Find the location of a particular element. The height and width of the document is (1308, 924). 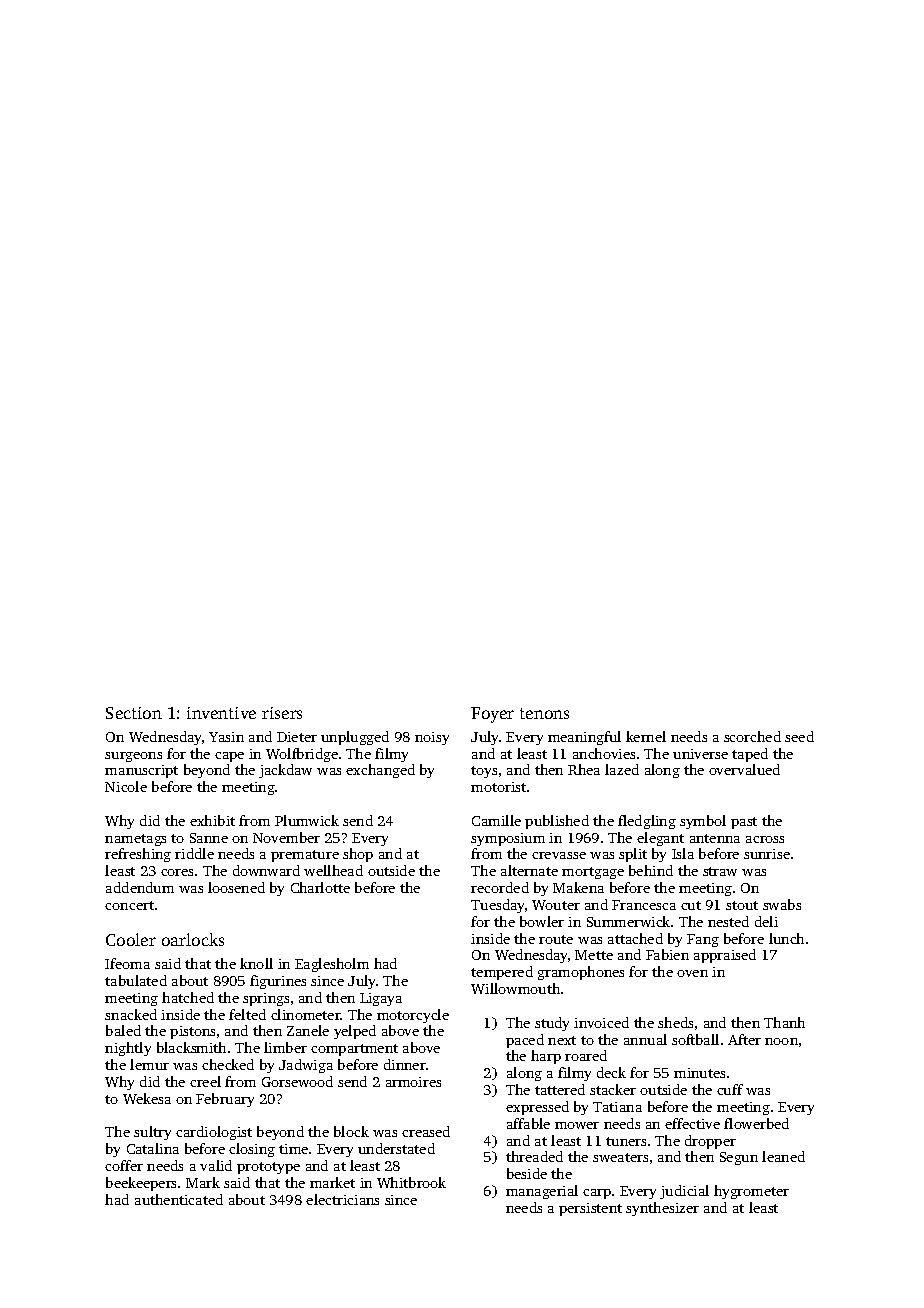

beekeepers is located at coordinates (141, 1184).
